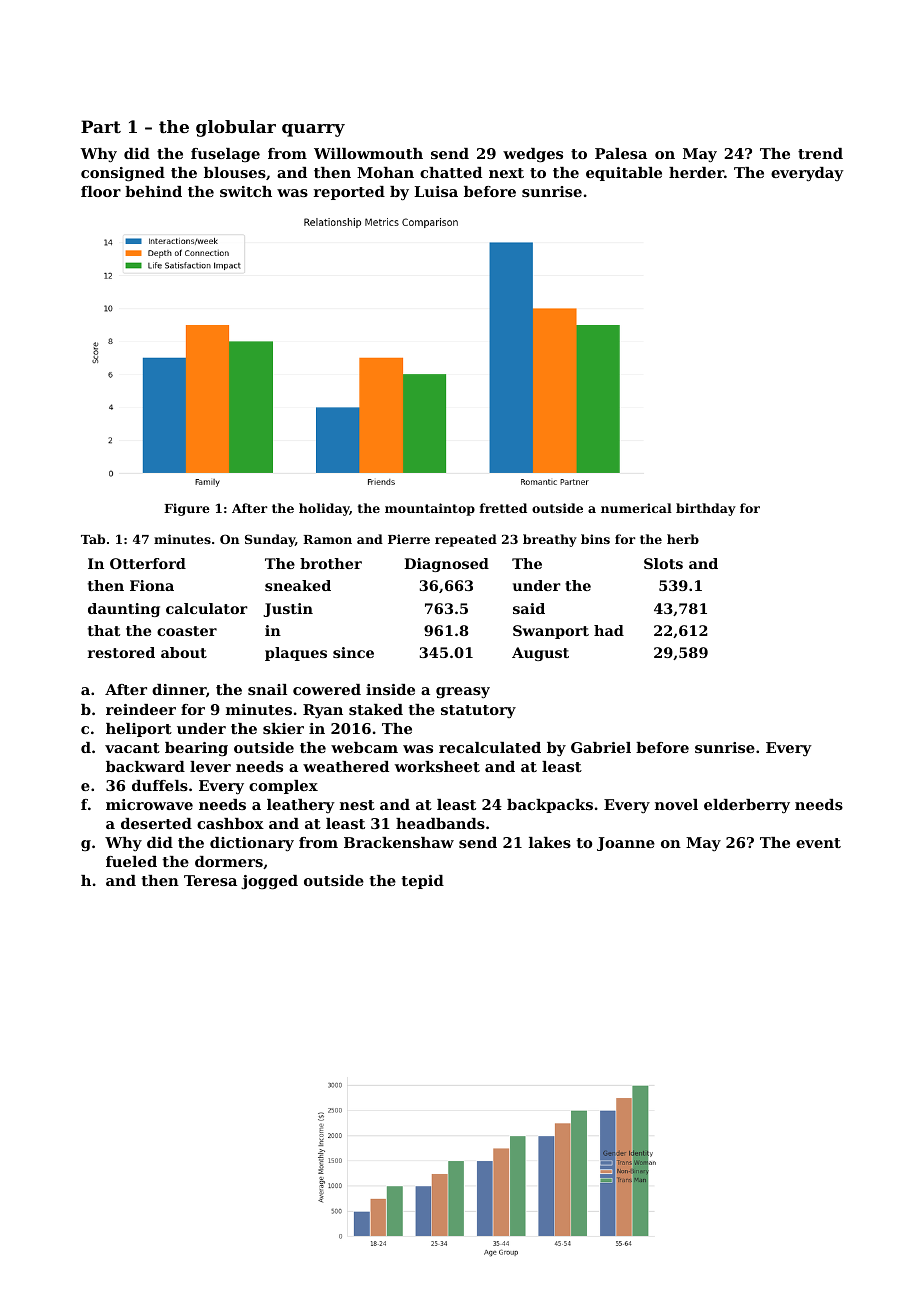  What do you see at coordinates (210, 880) in the image?
I see `Teresa` at bounding box center [210, 880].
